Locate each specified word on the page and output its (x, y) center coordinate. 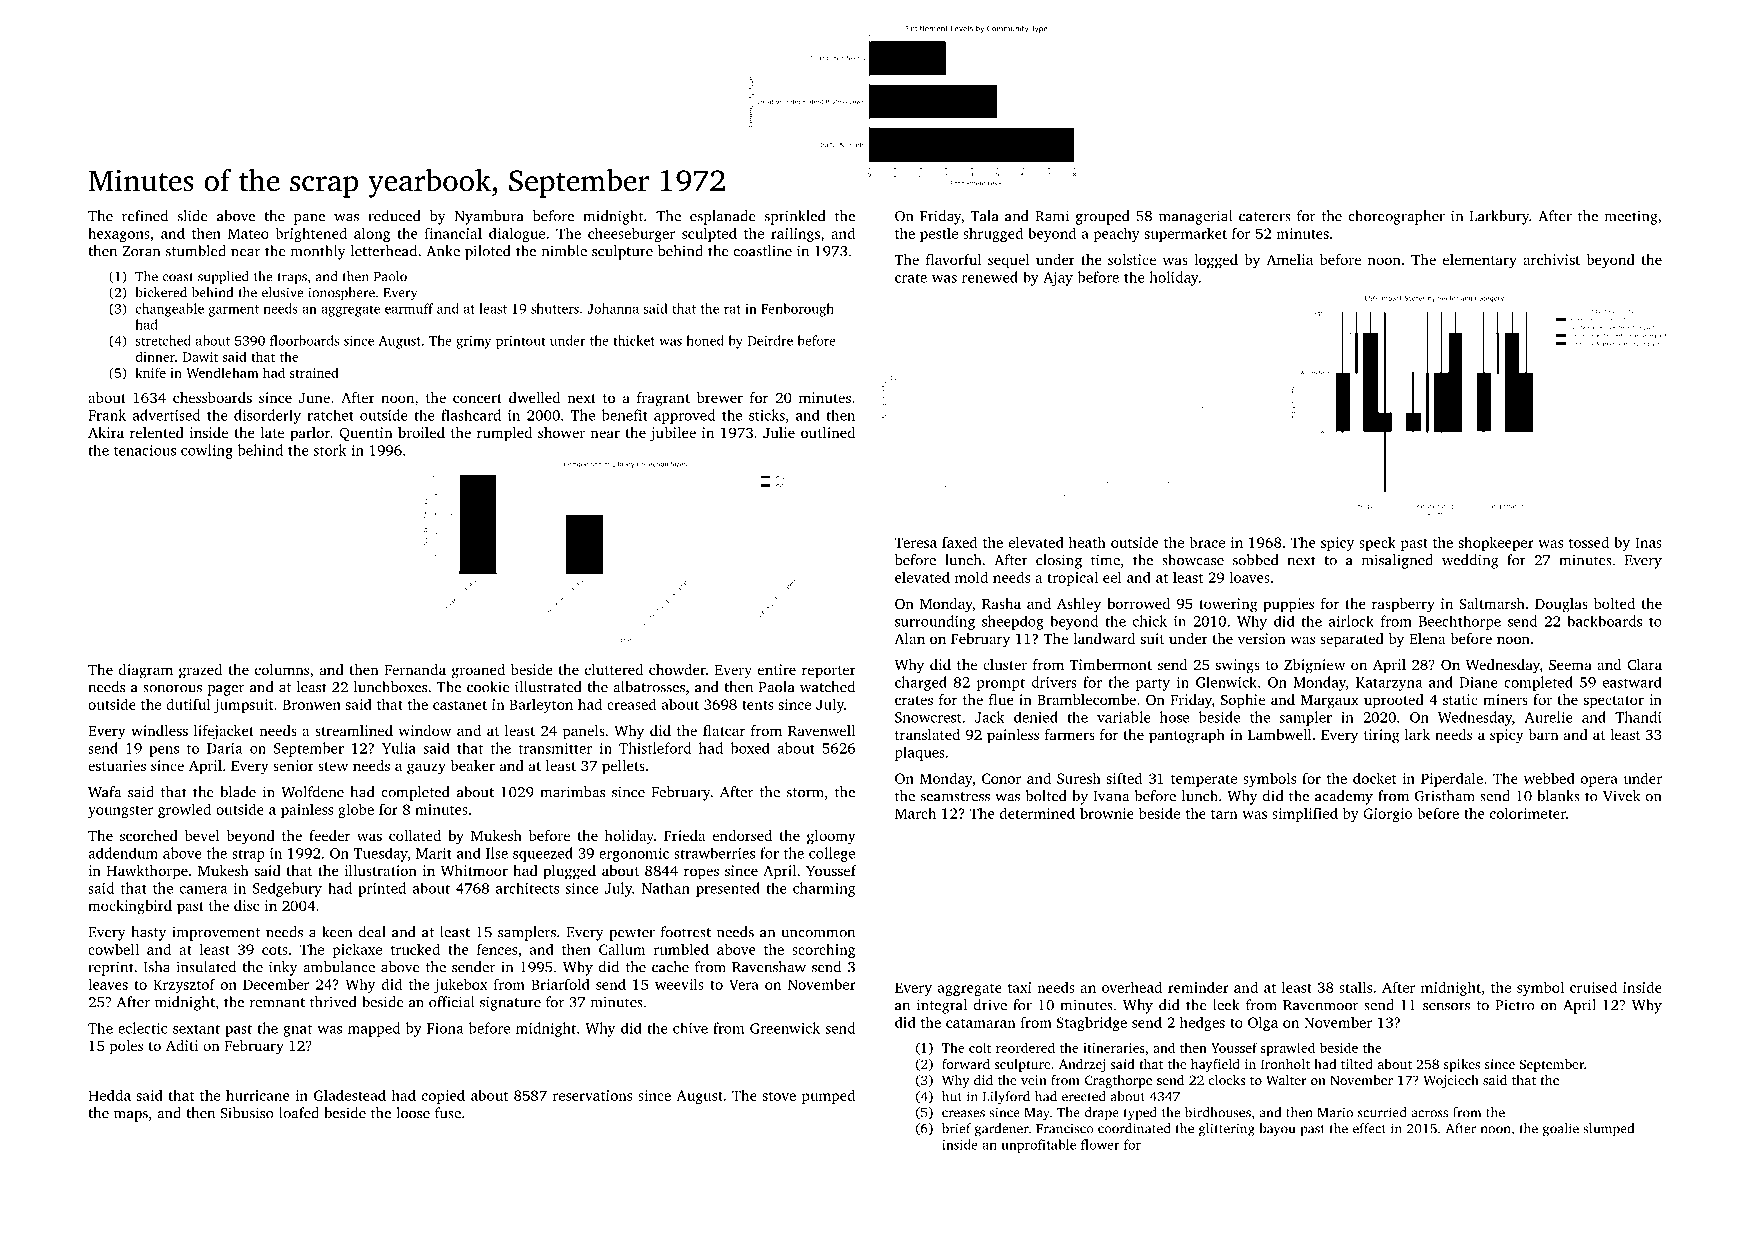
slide (193, 216)
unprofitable (1038, 1146)
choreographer (1396, 217)
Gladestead (350, 1095)
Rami (1052, 216)
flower (1100, 1144)
